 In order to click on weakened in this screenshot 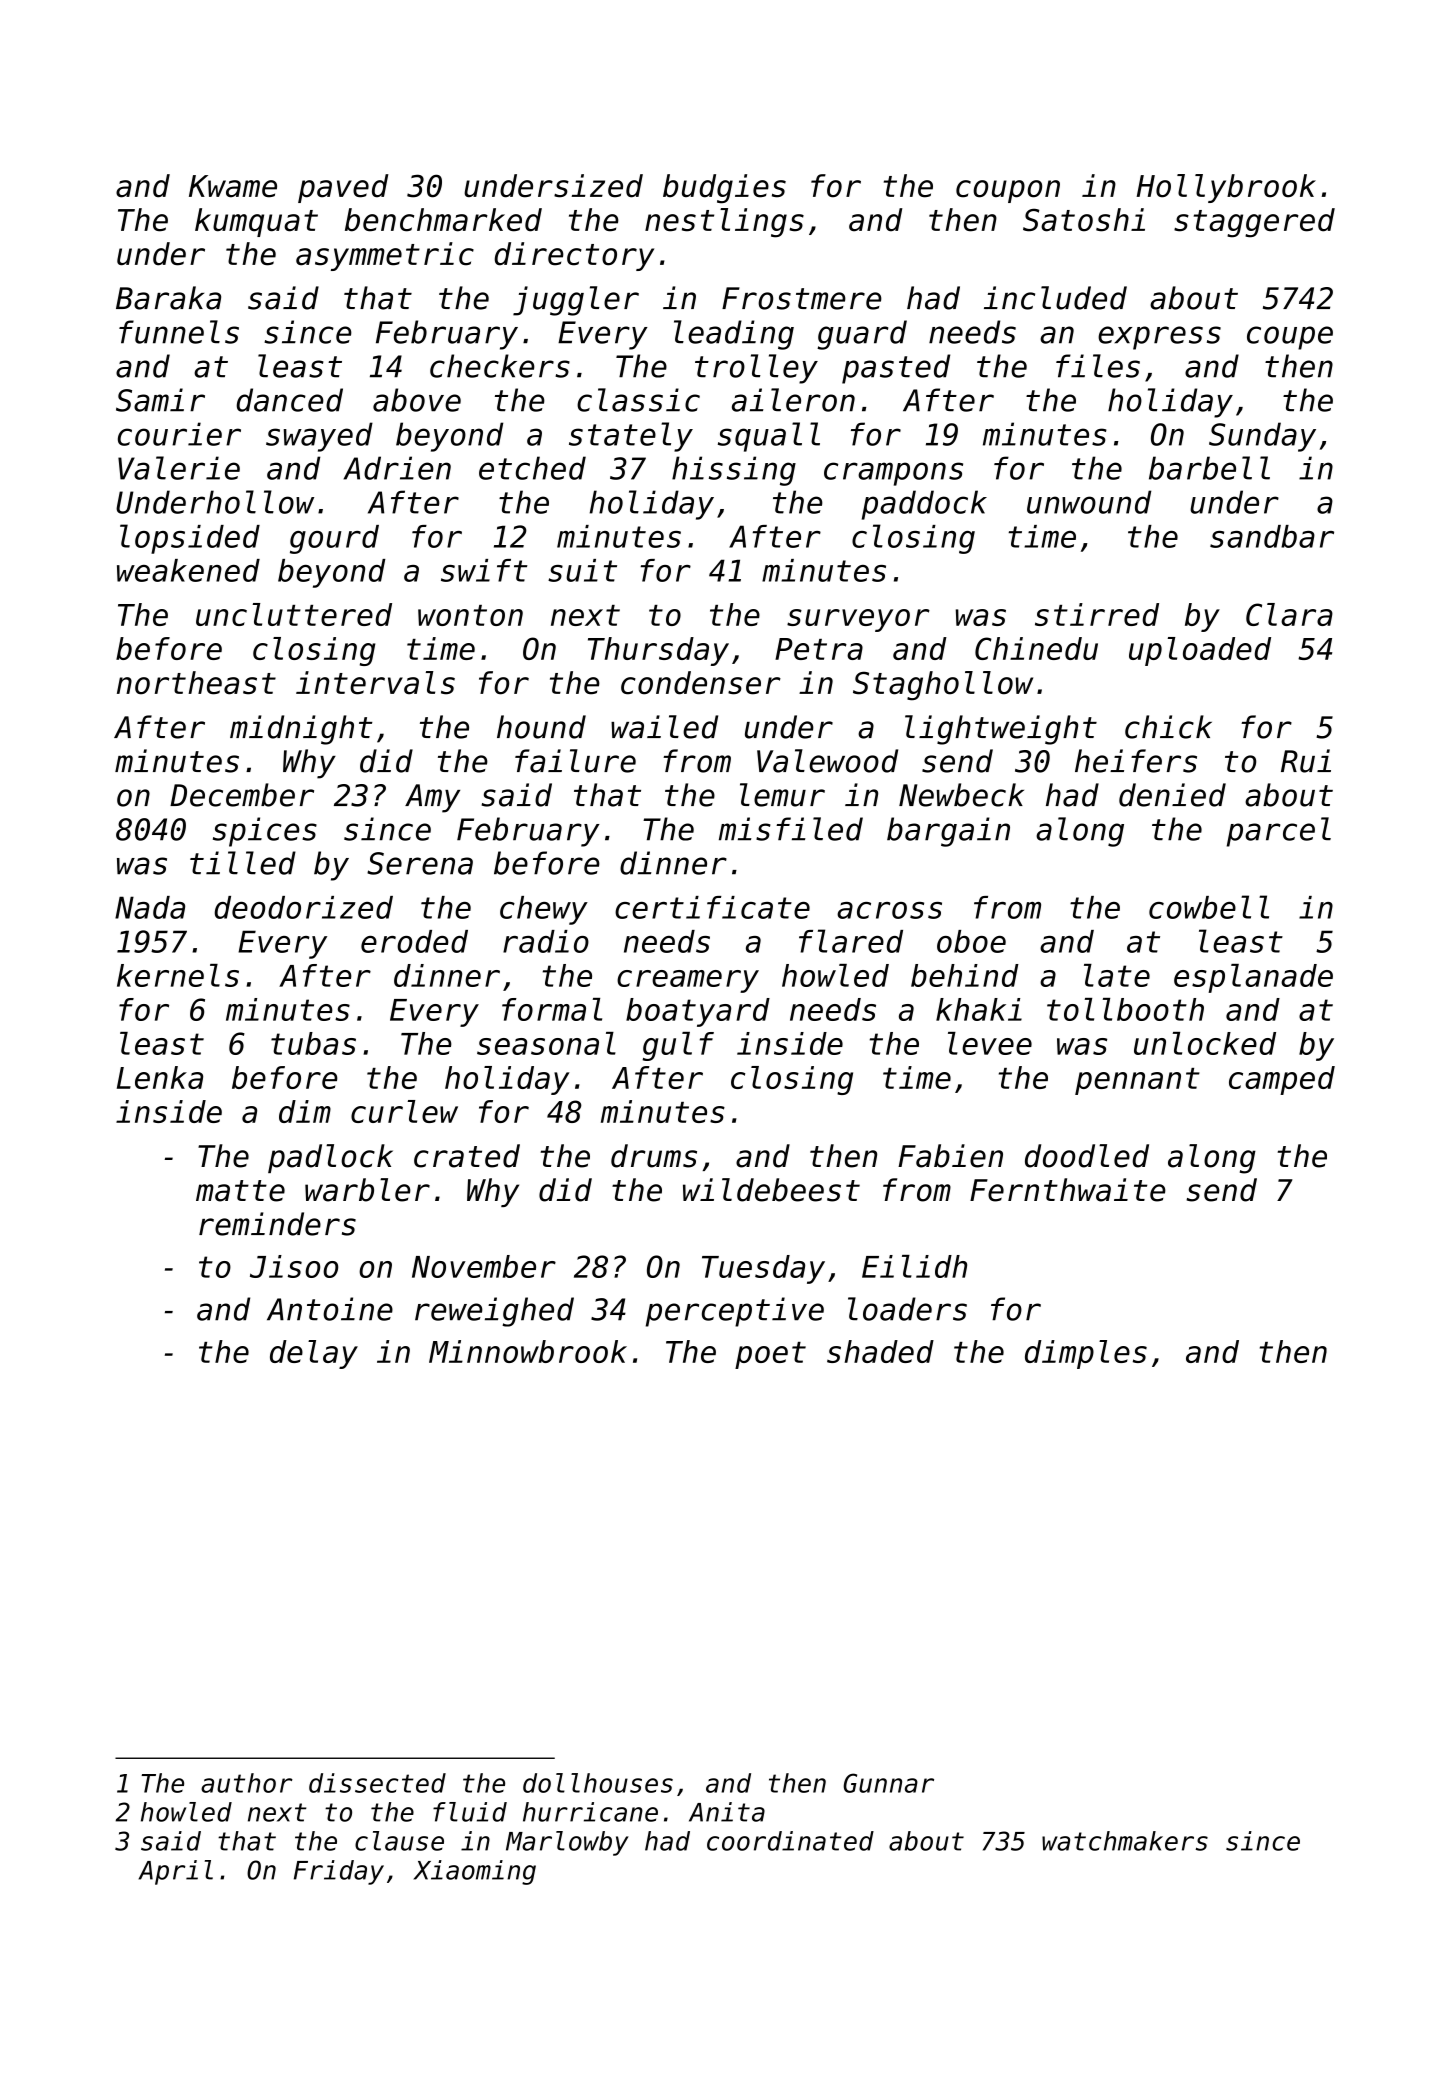, I will do `click(188, 570)`.
